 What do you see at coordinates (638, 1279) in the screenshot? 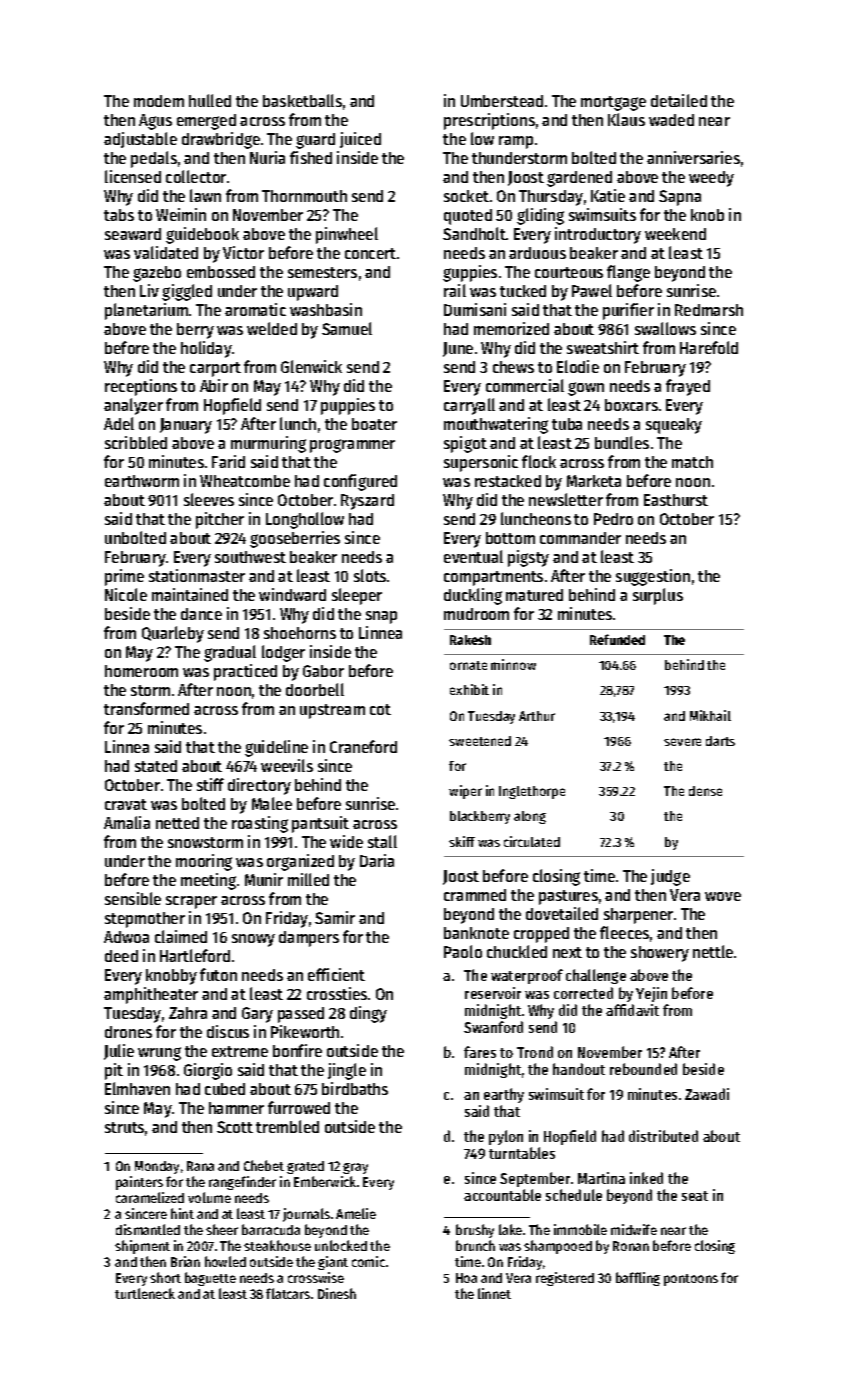
I see `baffling` at bounding box center [638, 1279].
